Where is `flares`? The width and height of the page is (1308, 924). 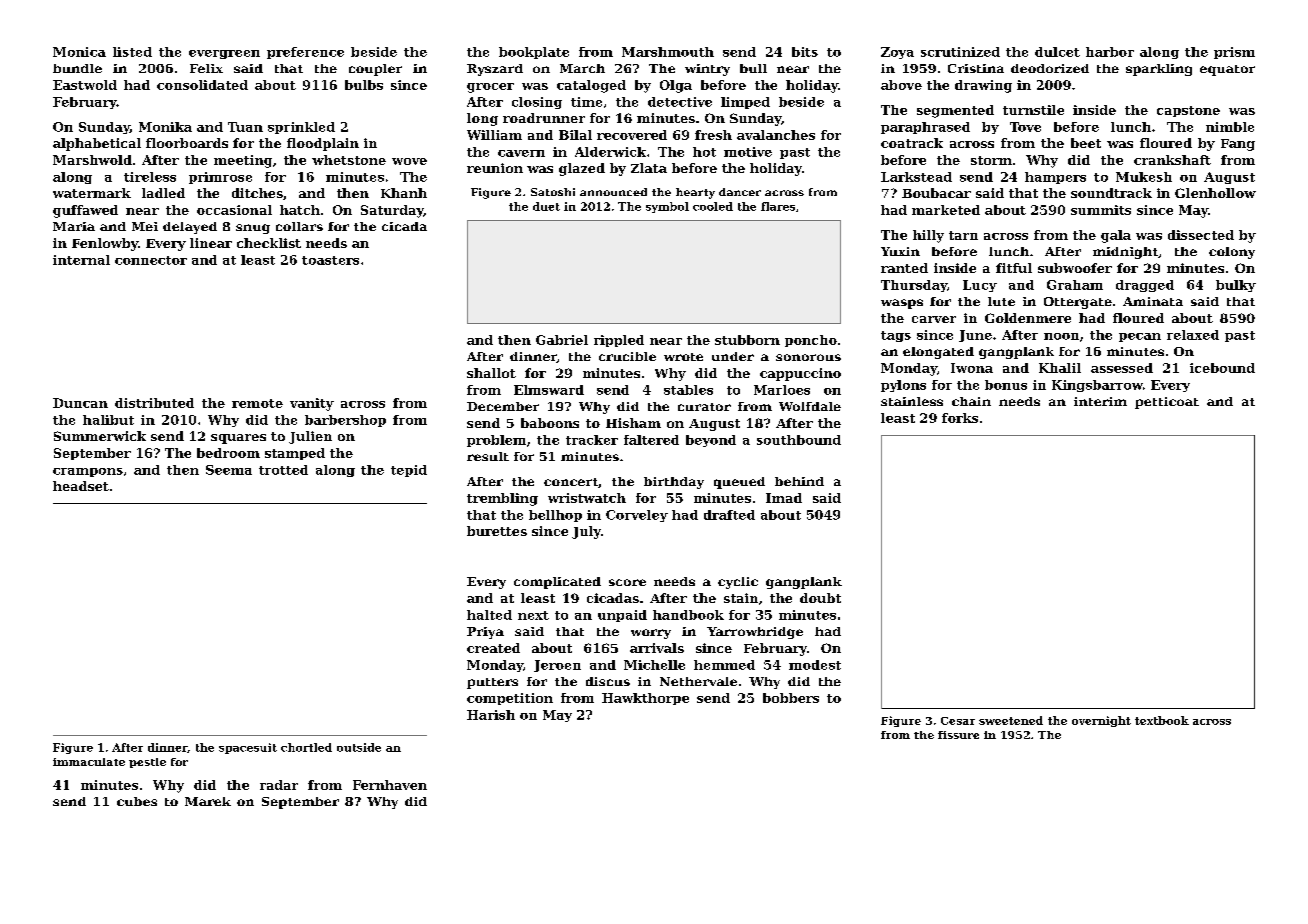 flares is located at coordinates (778, 206).
